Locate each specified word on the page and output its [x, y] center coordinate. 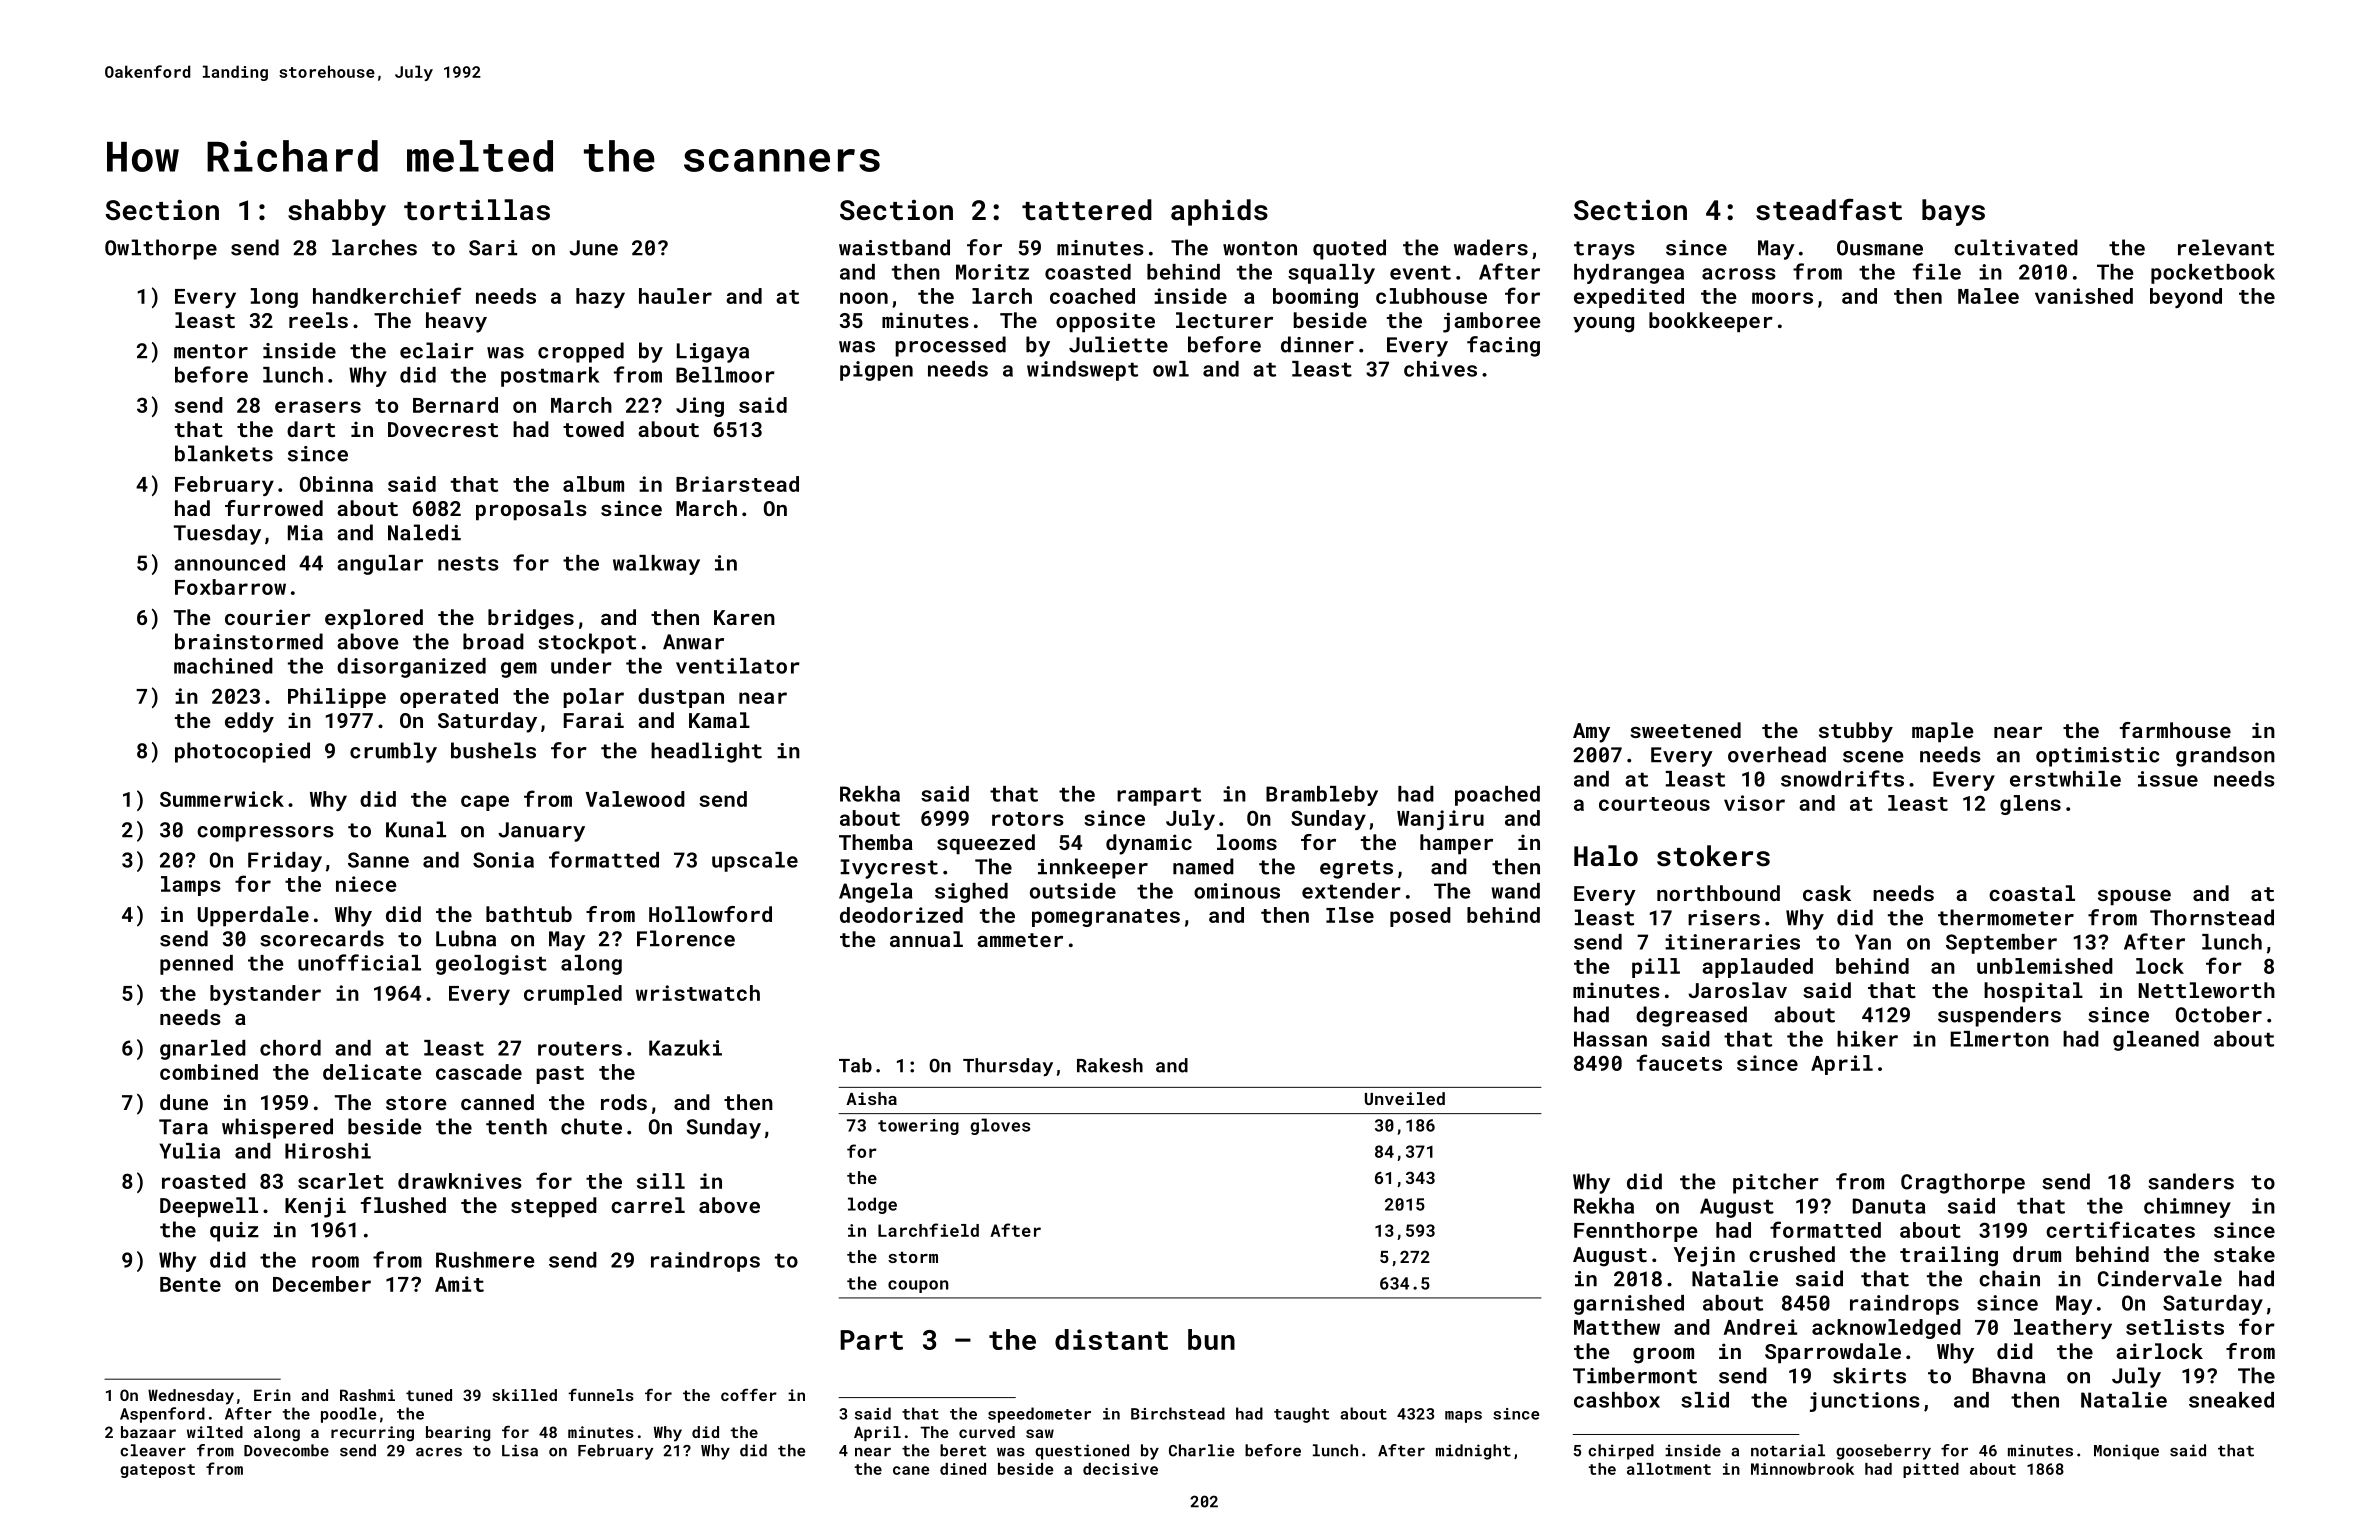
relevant [2226, 247]
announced [229, 563]
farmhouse [2175, 730]
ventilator [738, 666]
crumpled [573, 995]
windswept [1082, 371]
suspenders [1999, 1016]
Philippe [337, 698]
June [593, 248]
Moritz [992, 272]
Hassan [1610, 1039]
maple [1943, 732]
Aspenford [162, 1415]
